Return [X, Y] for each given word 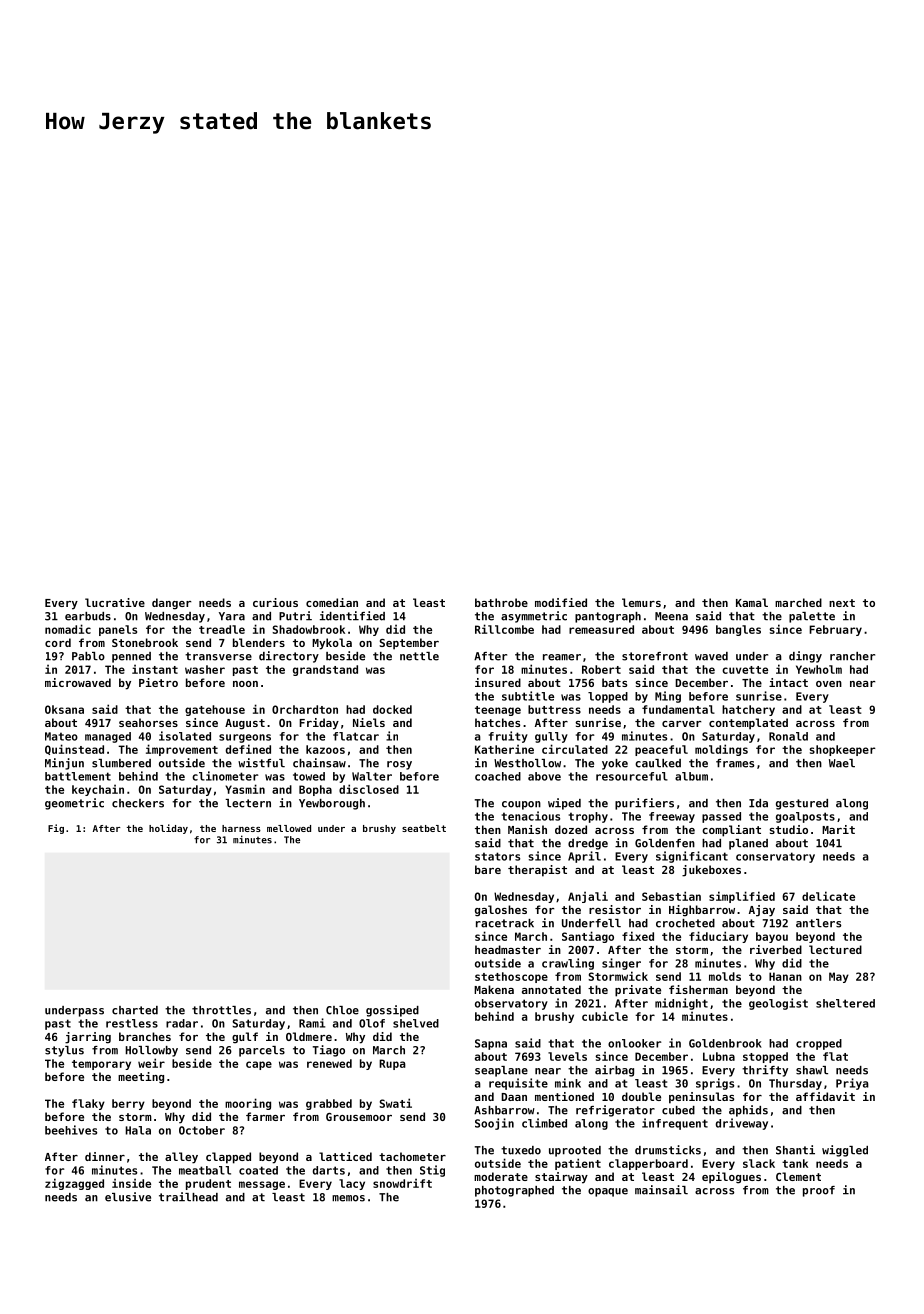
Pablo [88, 656]
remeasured [601, 629]
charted [135, 1010]
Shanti [795, 1150]
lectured [835, 949]
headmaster [508, 949]
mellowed [289, 828]
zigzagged [74, 1184]
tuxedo [521, 1150]
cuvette [745, 670]
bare [488, 869]
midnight [681, 1004]
